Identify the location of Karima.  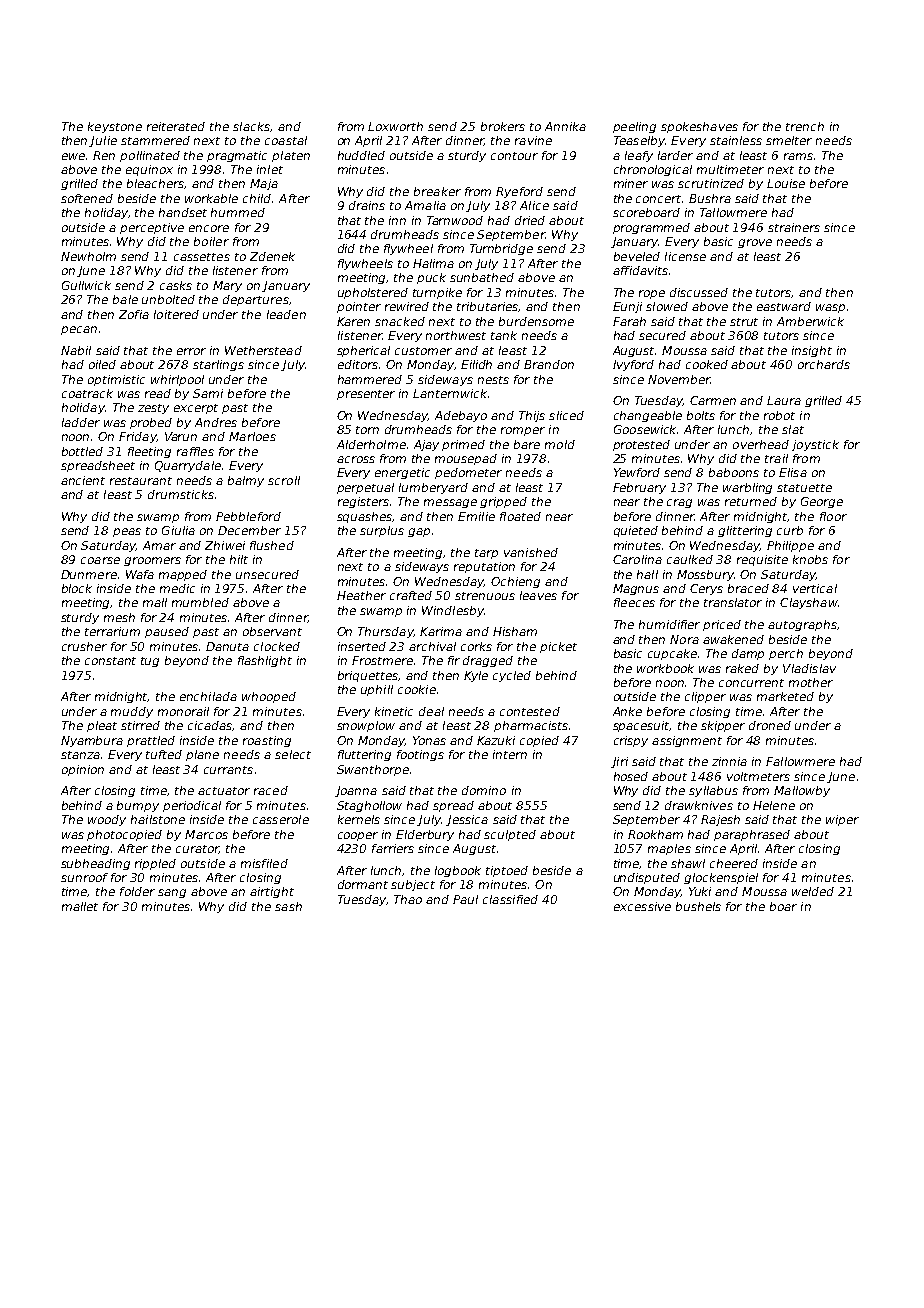
(441, 631).
